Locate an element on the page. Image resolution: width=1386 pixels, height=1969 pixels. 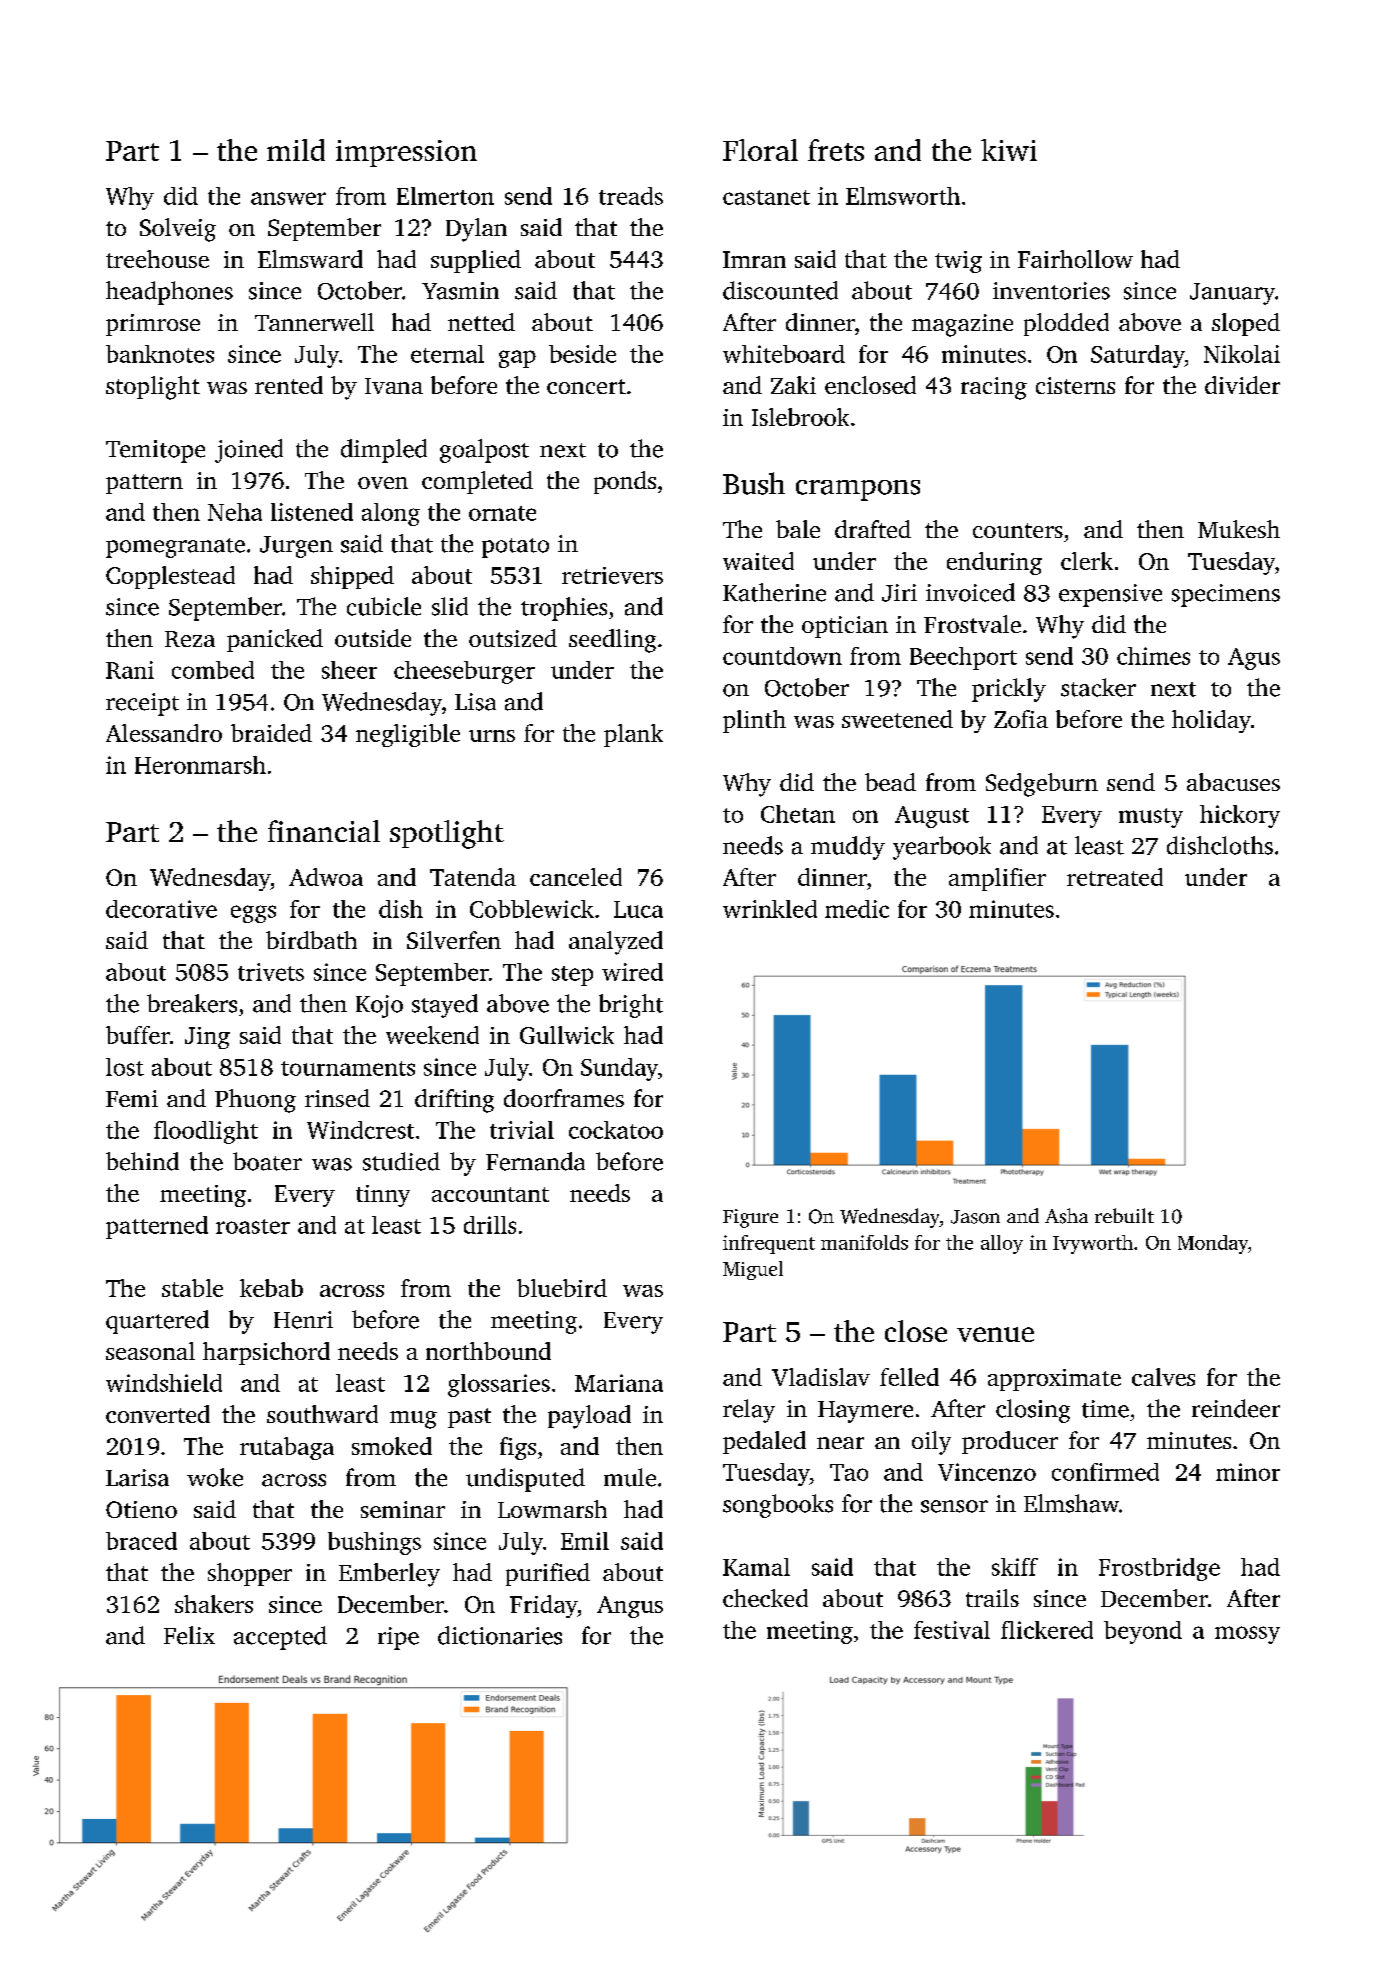
Mariana is located at coordinates (619, 1383).
